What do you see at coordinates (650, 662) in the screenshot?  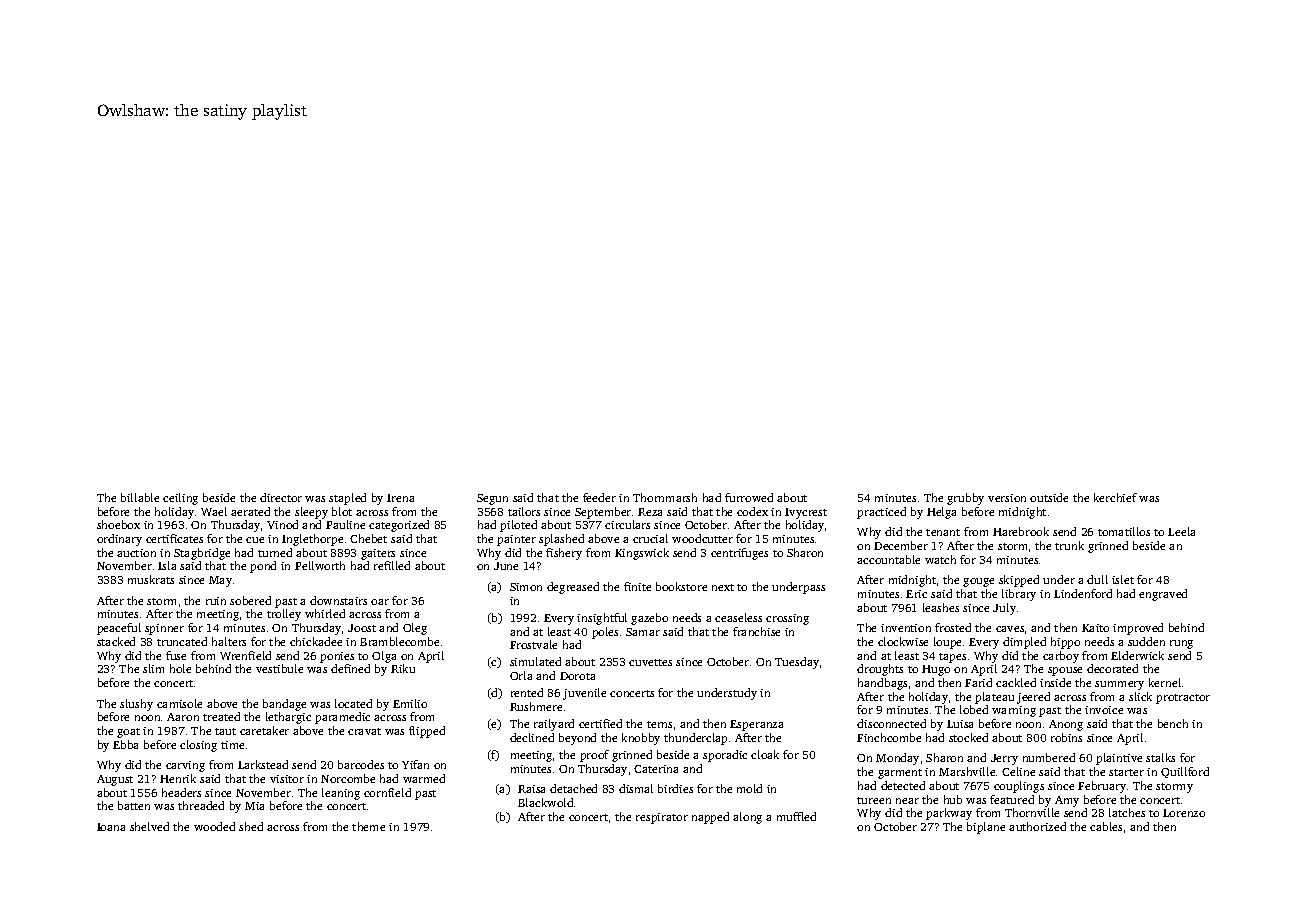 I see `cuvettes` at bounding box center [650, 662].
